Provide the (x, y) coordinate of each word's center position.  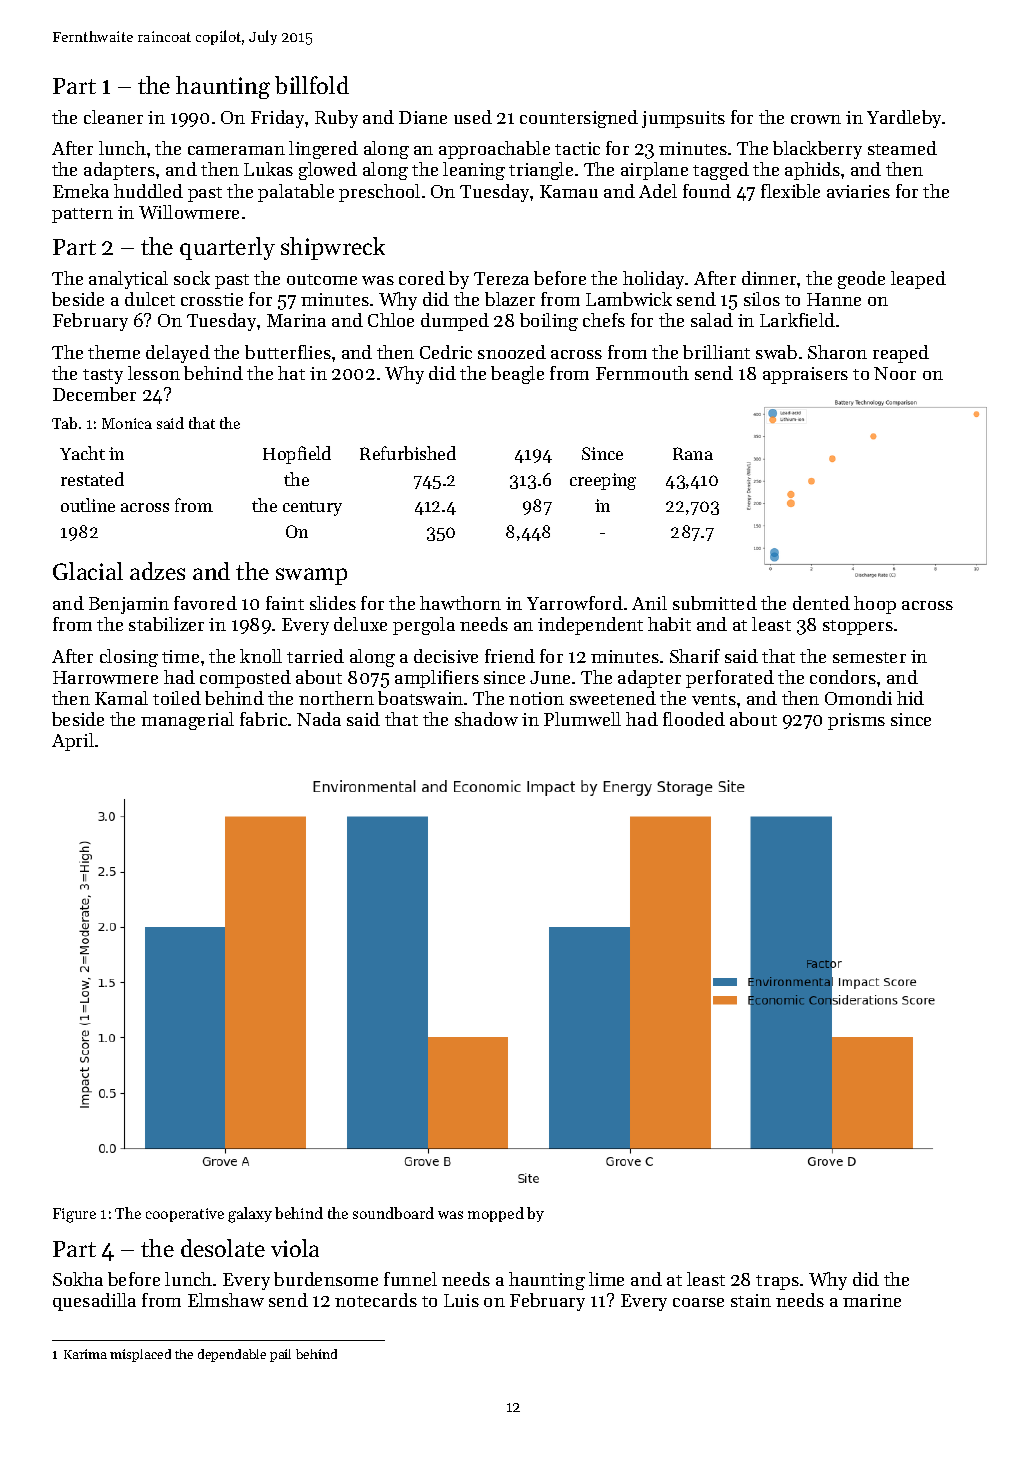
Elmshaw (226, 1300)
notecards (376, 1300)
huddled (148, 191)
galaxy (250, 1215)
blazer (510, 299)
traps (777, 1282)
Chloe (391, 320)
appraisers (805, 375)
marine (872, 1300)
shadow (486, 719)
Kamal (121, 698)
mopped (496, 1214)
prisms (856, 721)
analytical (128, 280)
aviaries (858, 191)
